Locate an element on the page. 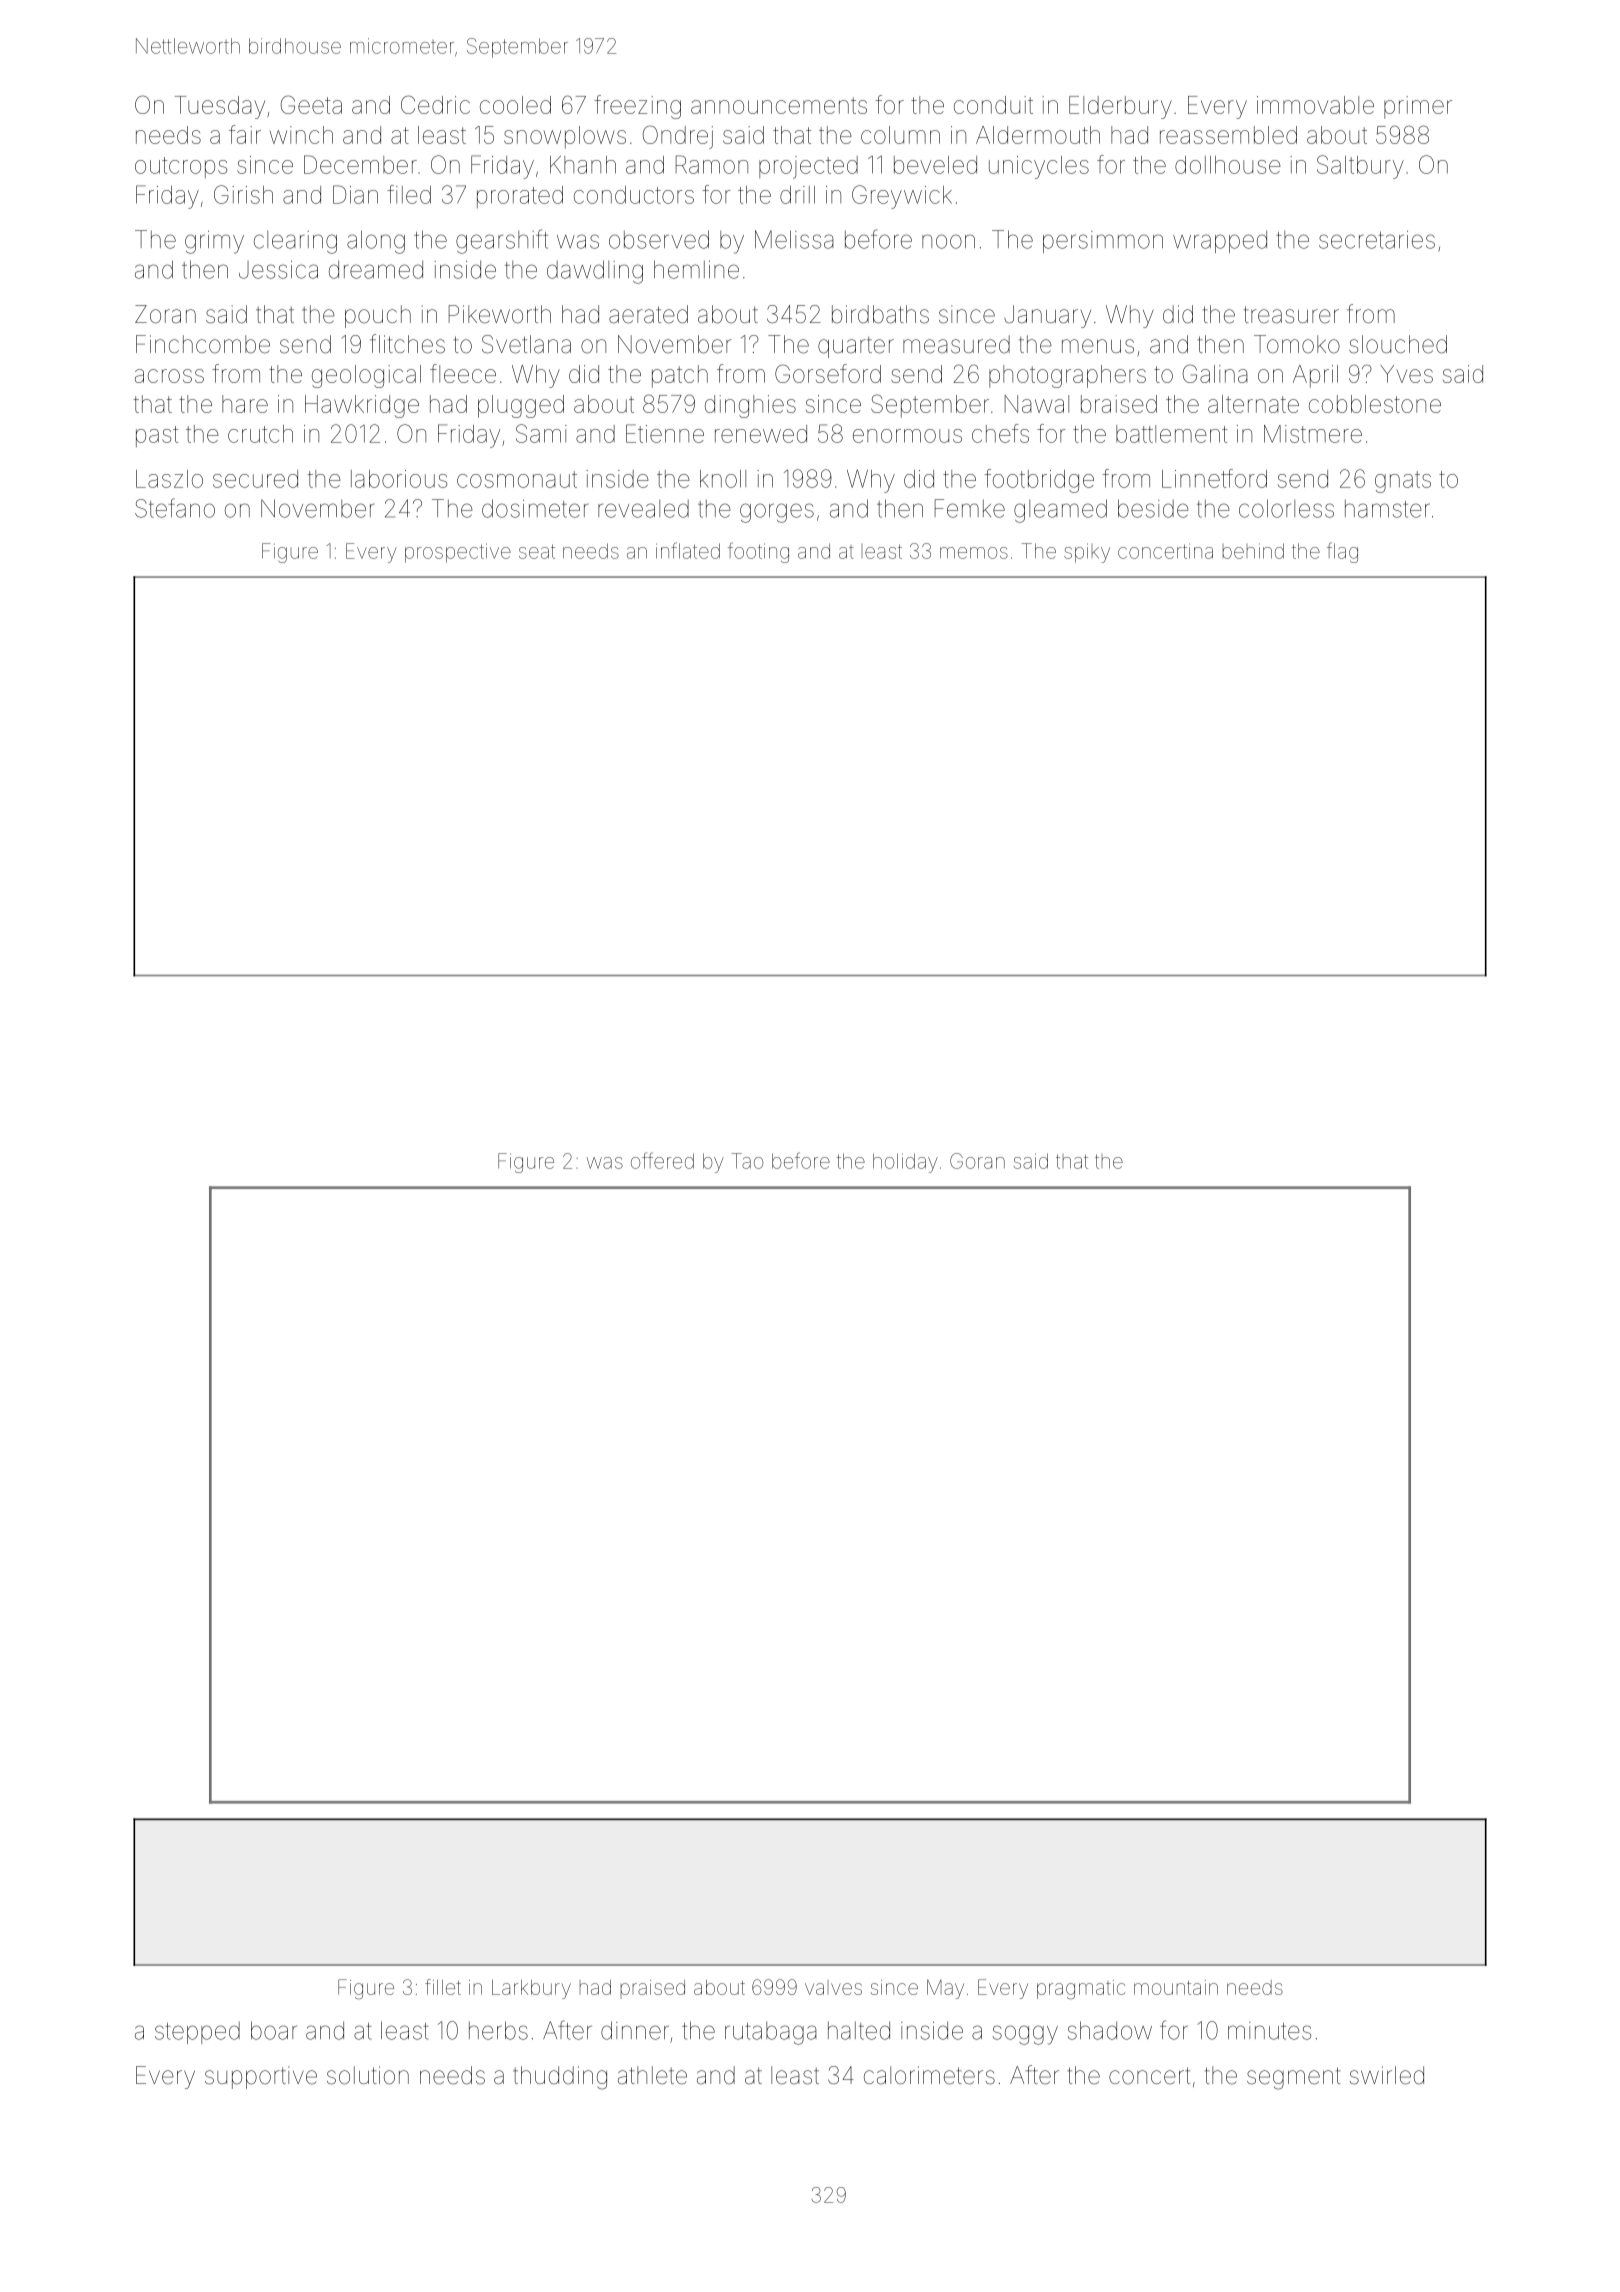  seat is located at coordinates (537, 551).
